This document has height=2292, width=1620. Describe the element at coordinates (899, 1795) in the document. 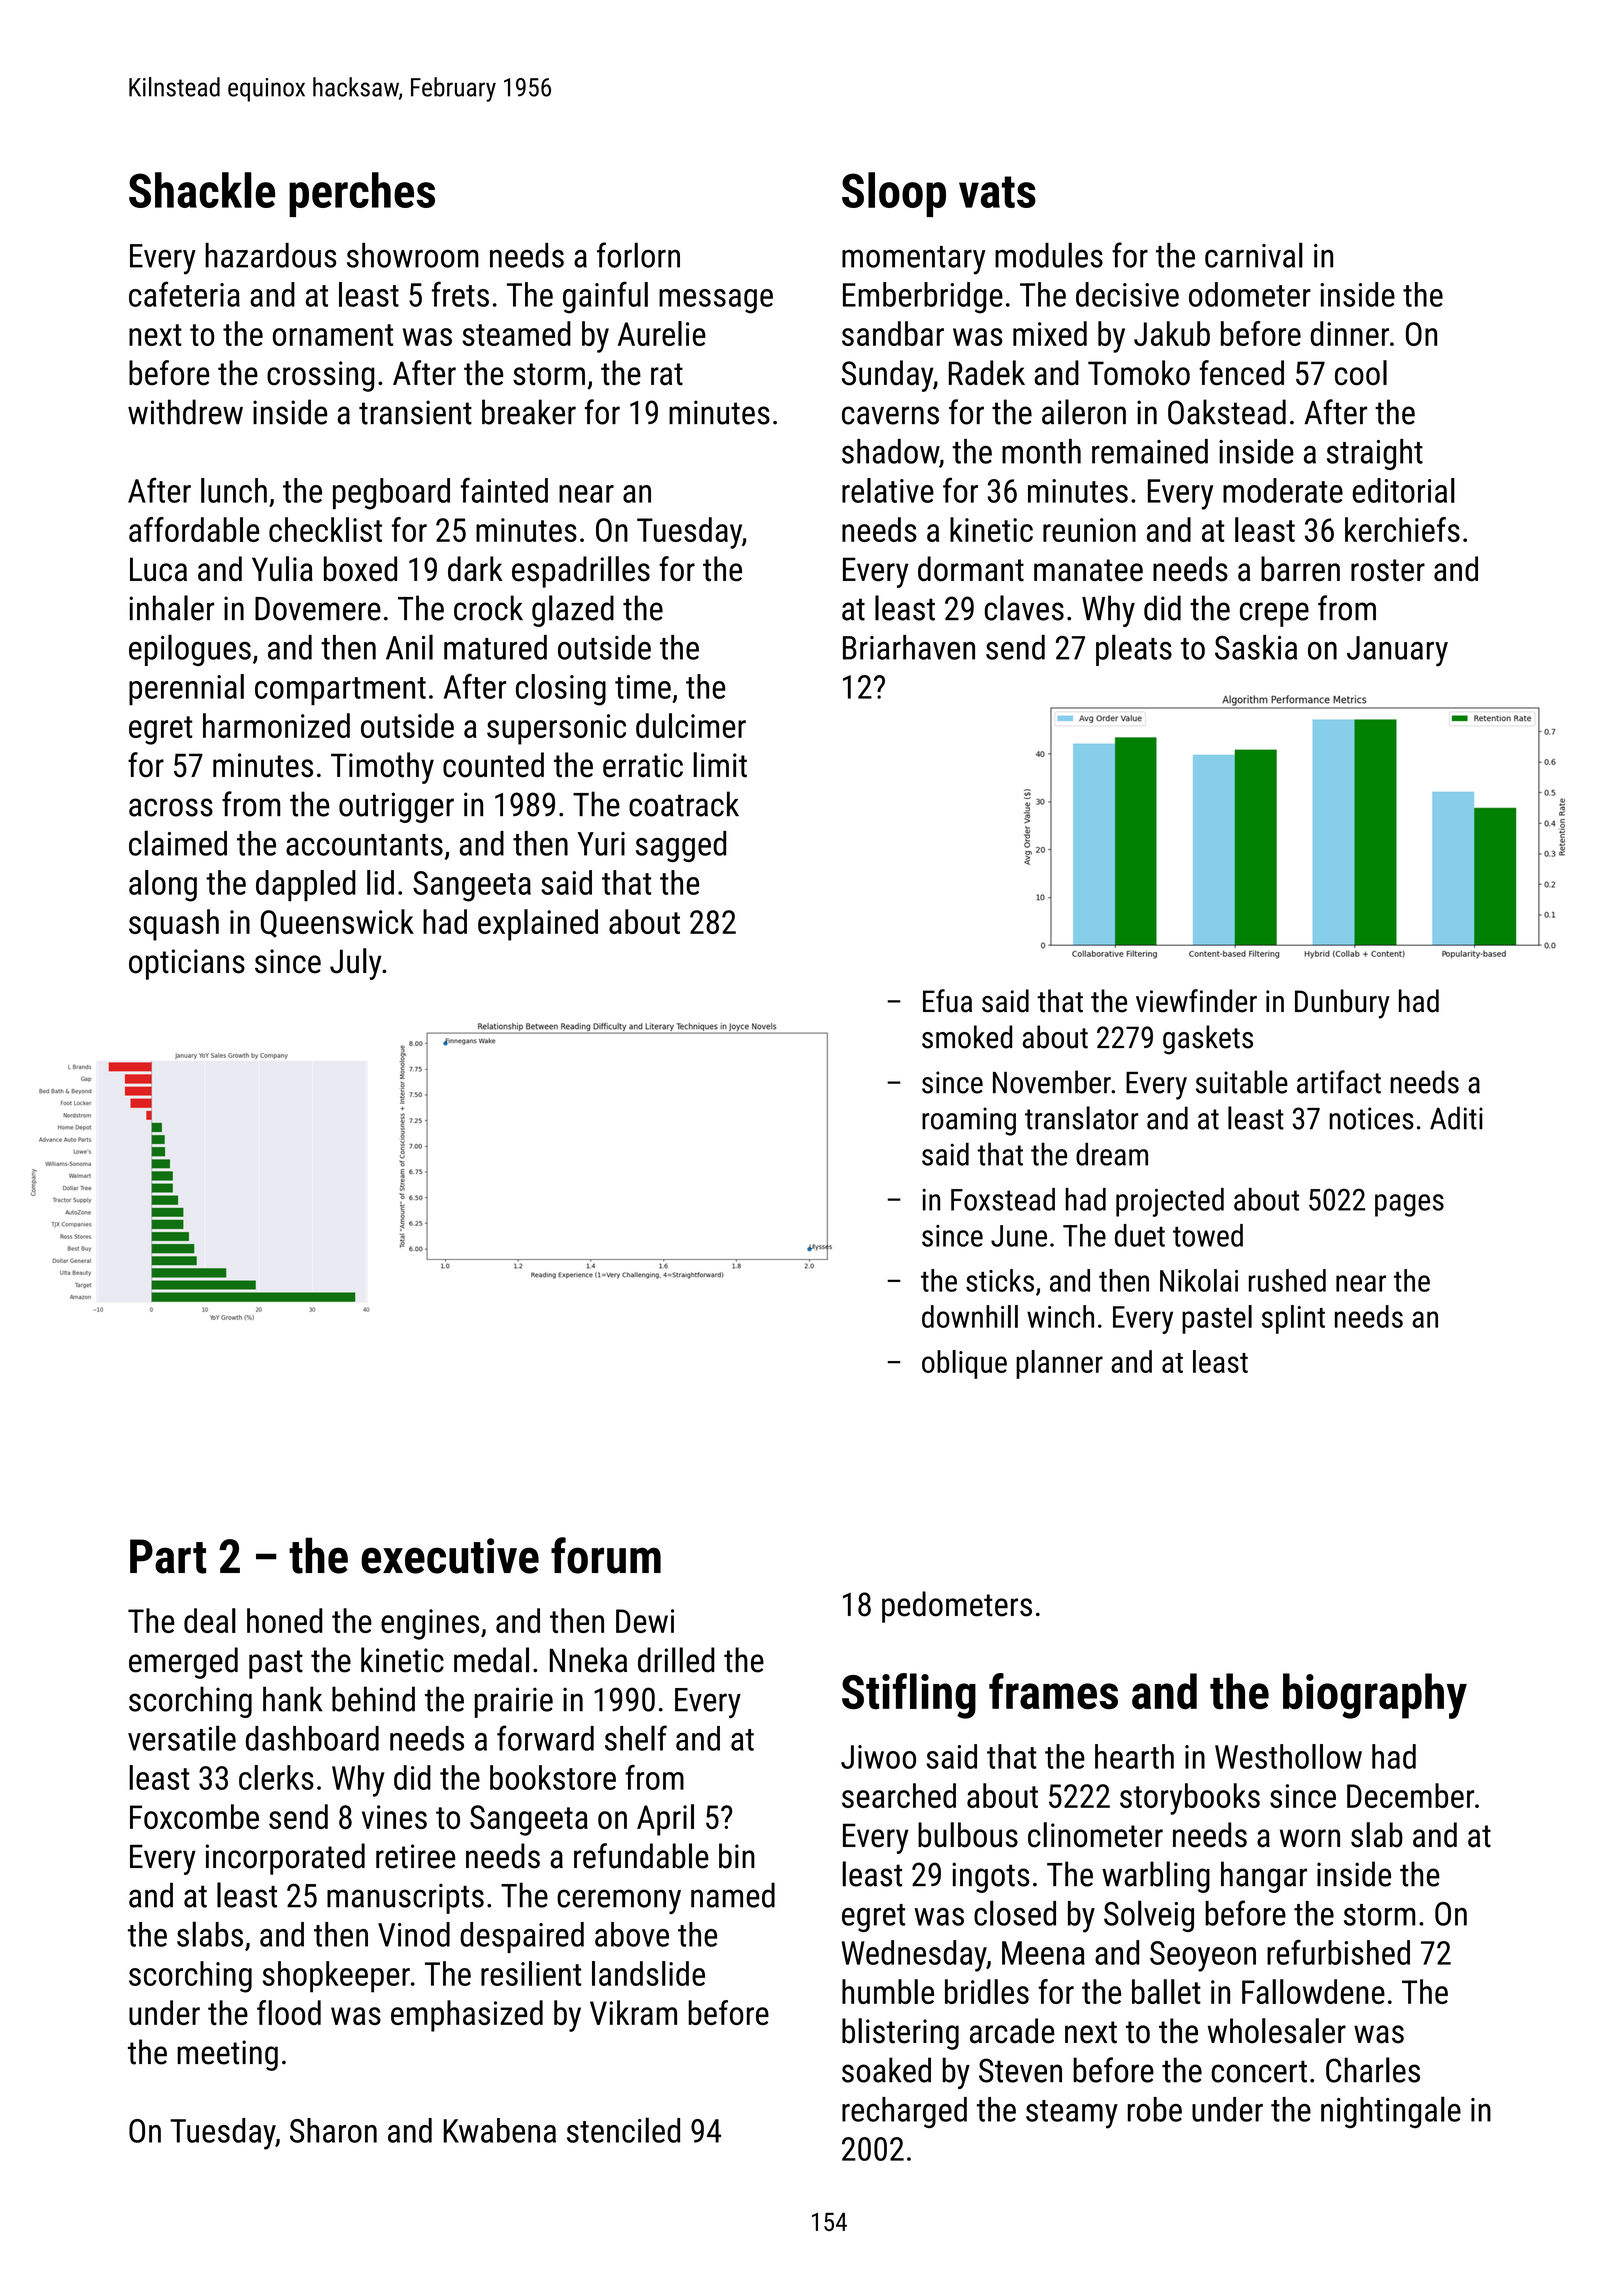

I see `searched` at that location.
